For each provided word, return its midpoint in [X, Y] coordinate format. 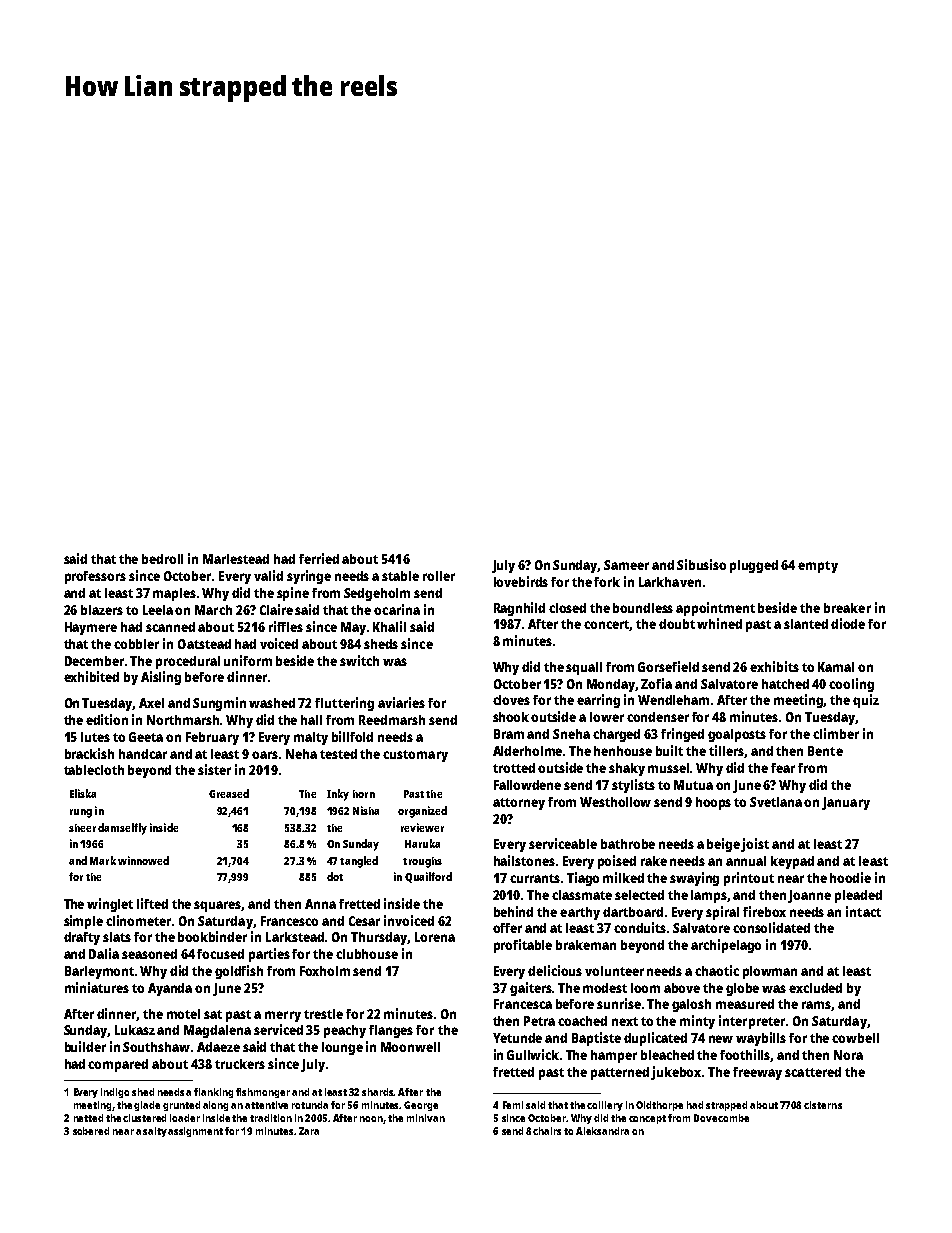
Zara [309, 1131]
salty [156, 1132]
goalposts [737, 735]
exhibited [91, 676]
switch [359, 660]
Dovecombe [721, 1118]
